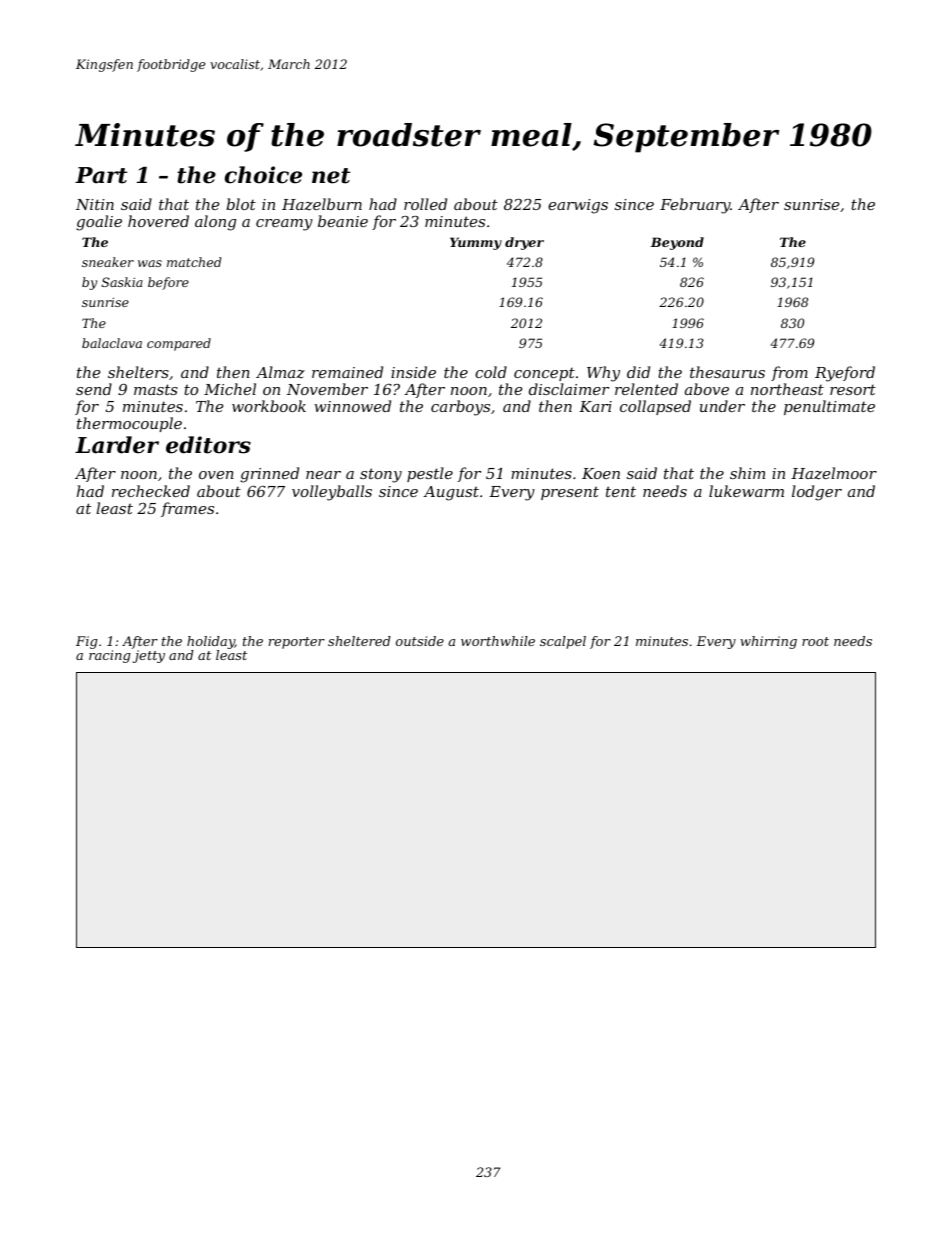  I want to click on compared, so click(179, 344).
